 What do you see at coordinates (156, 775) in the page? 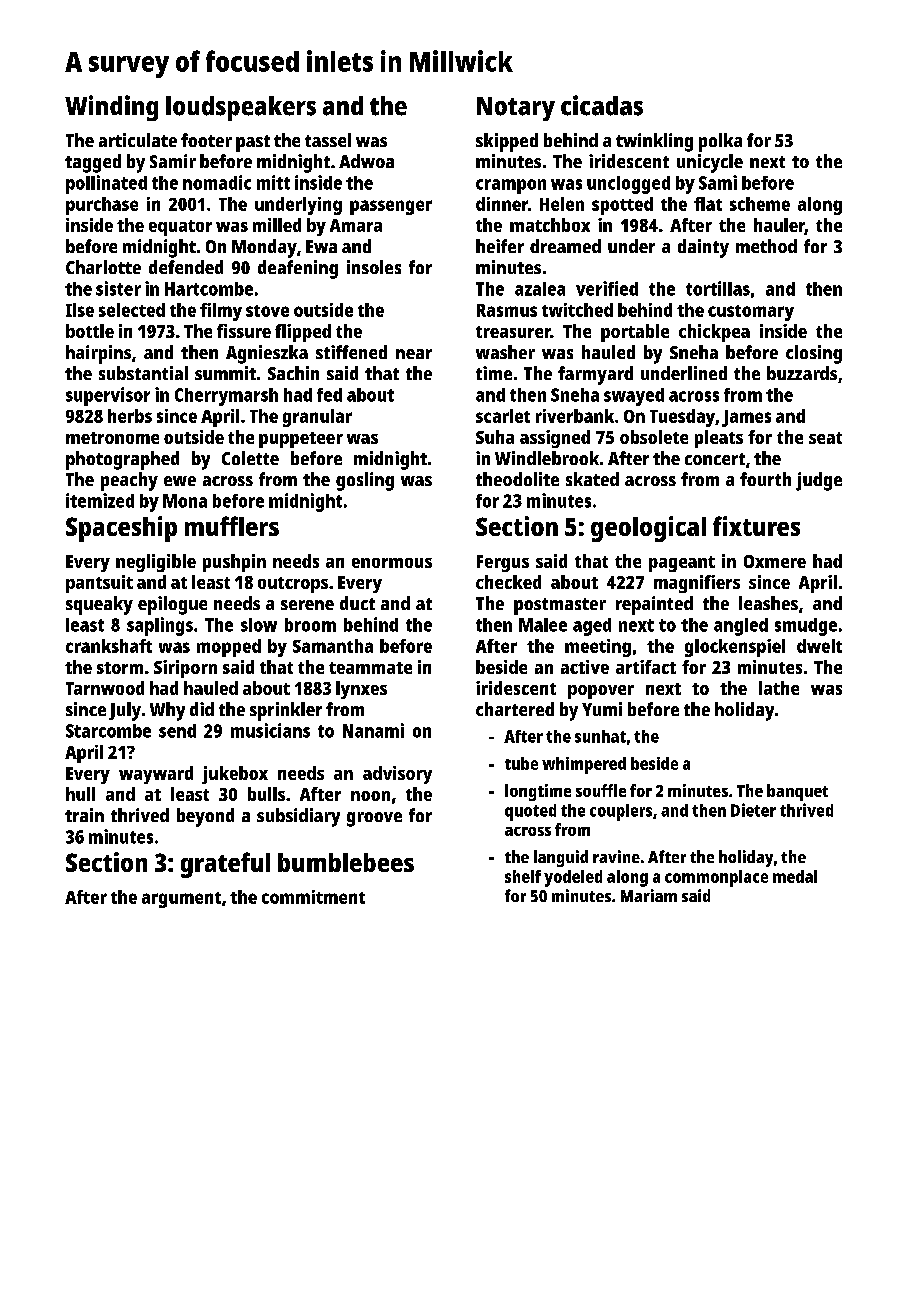
I see `wayward` at bounding box center [156, 775].
